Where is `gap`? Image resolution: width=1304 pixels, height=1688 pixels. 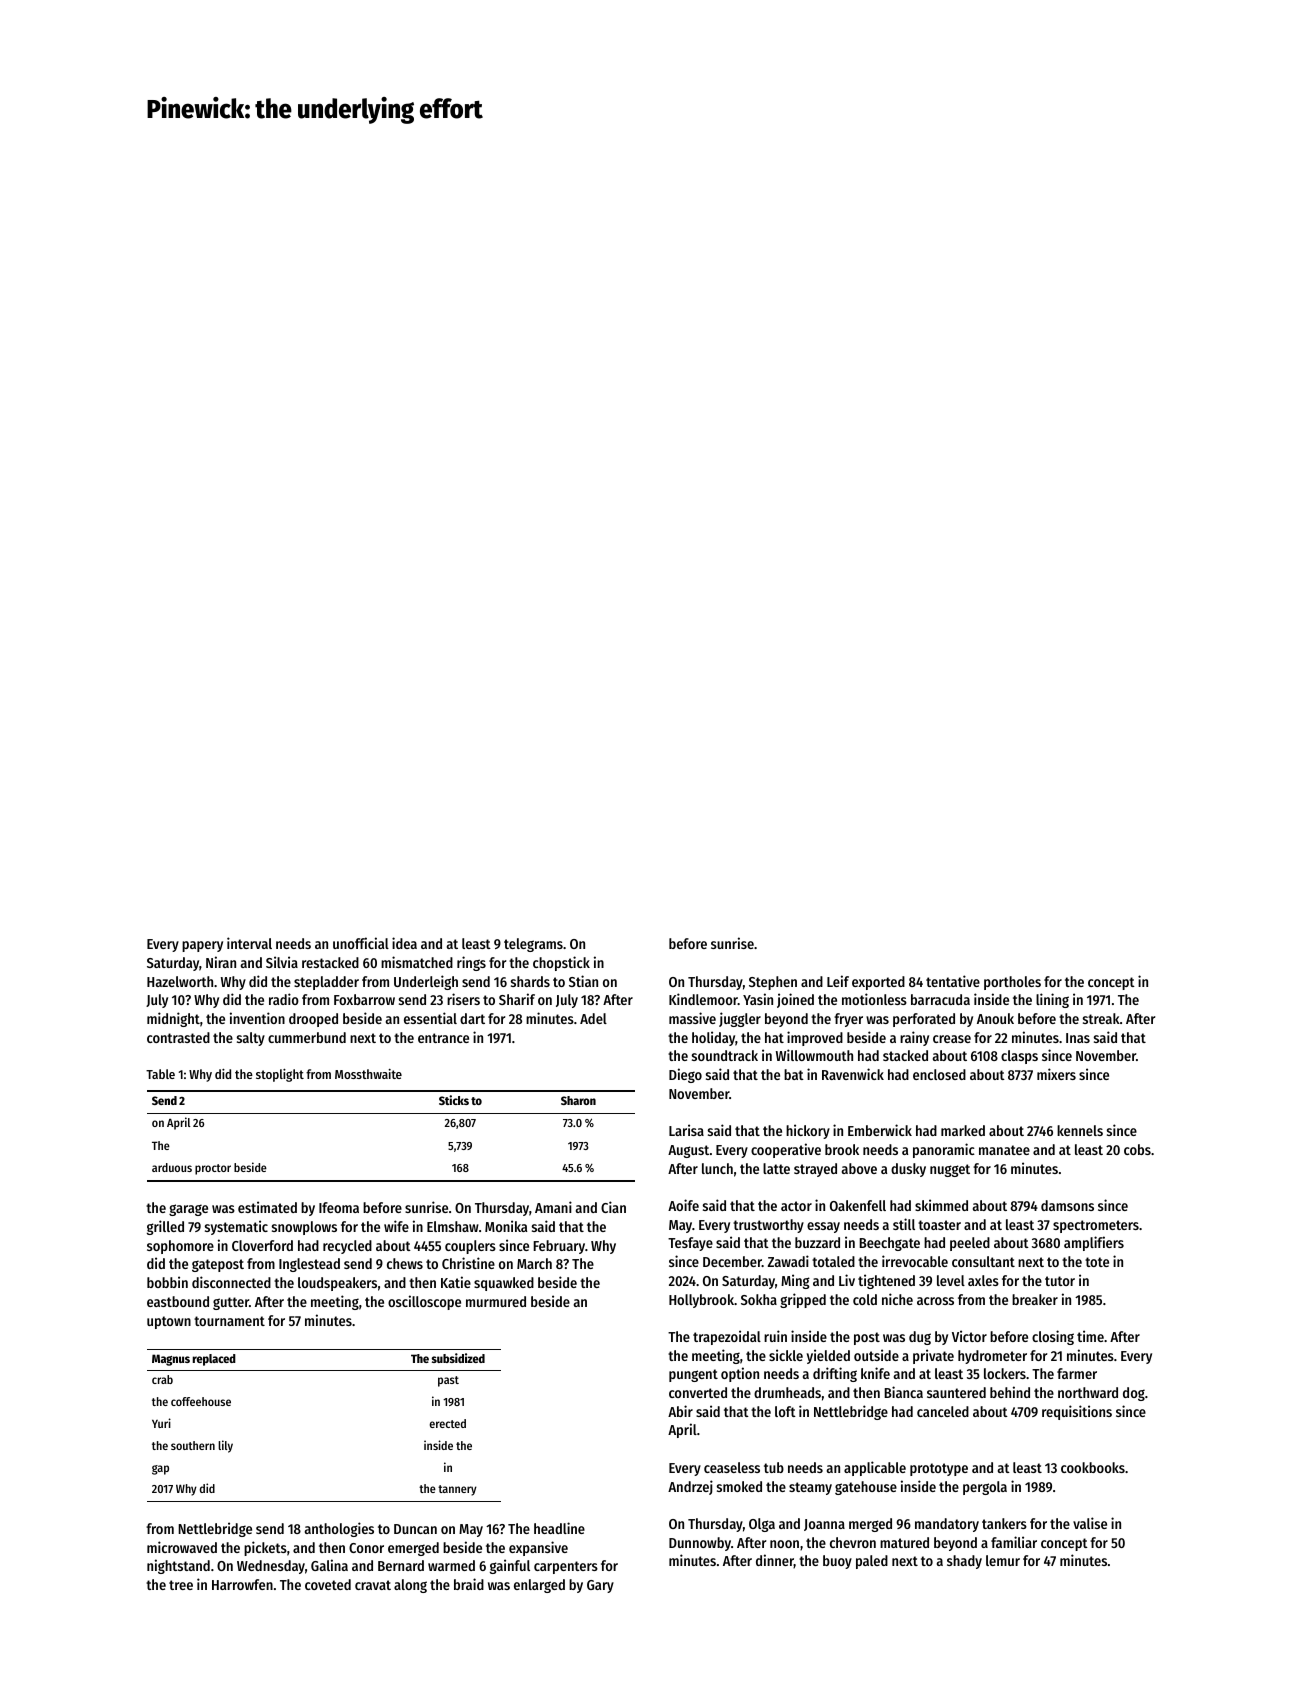 gap is located at coordinates (160, 1470).
